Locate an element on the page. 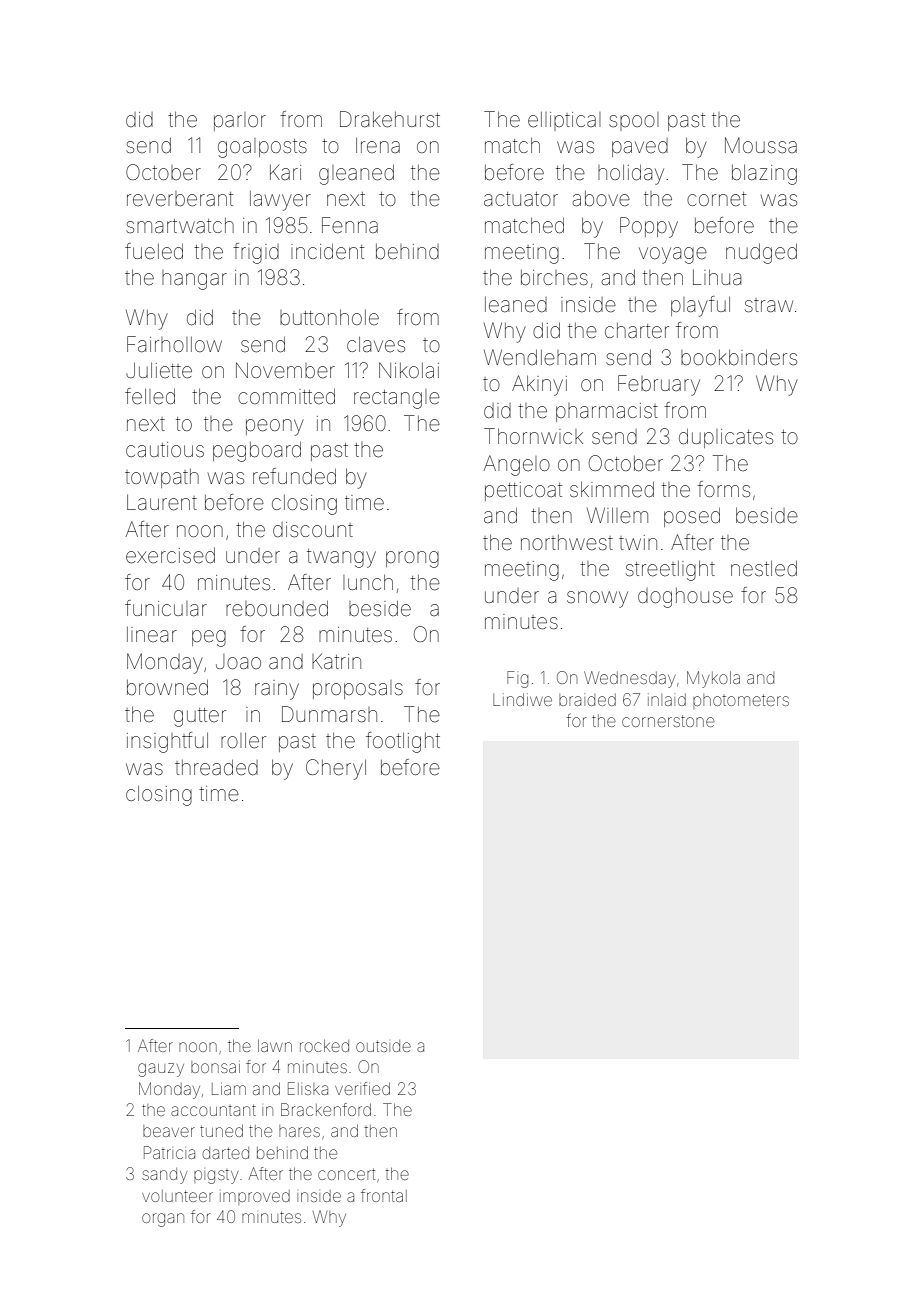 The image size is (924, 1314). Poppy is located at coordinates (649, 227).
